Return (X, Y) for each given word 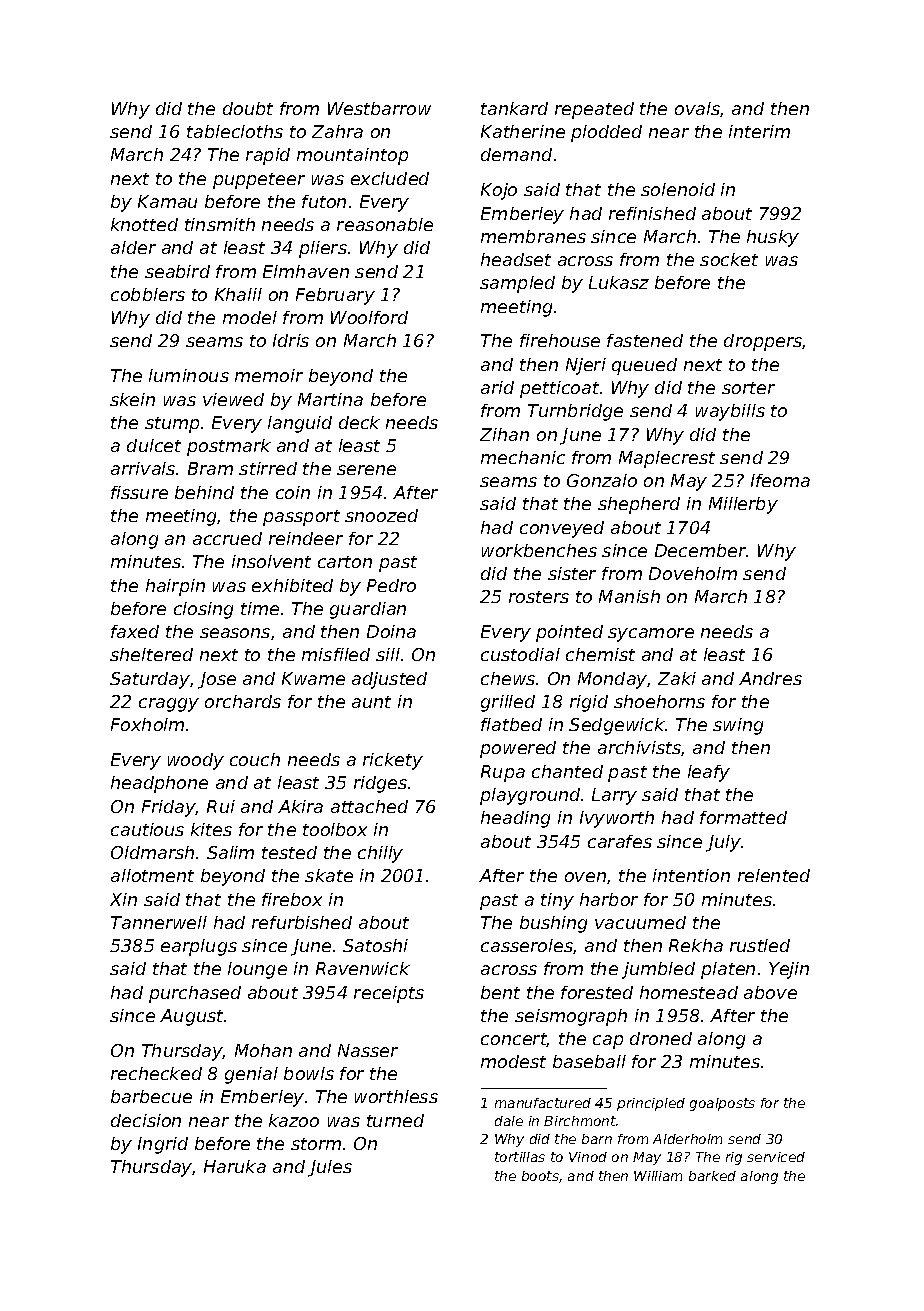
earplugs (199, 947)
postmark (229, 447)
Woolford (369, 317)
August (191, 1017)
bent (500, 992)
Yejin (789, 970)
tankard (514, 108)
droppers (763, 342)
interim (759, 131)
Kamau (167, 201)
